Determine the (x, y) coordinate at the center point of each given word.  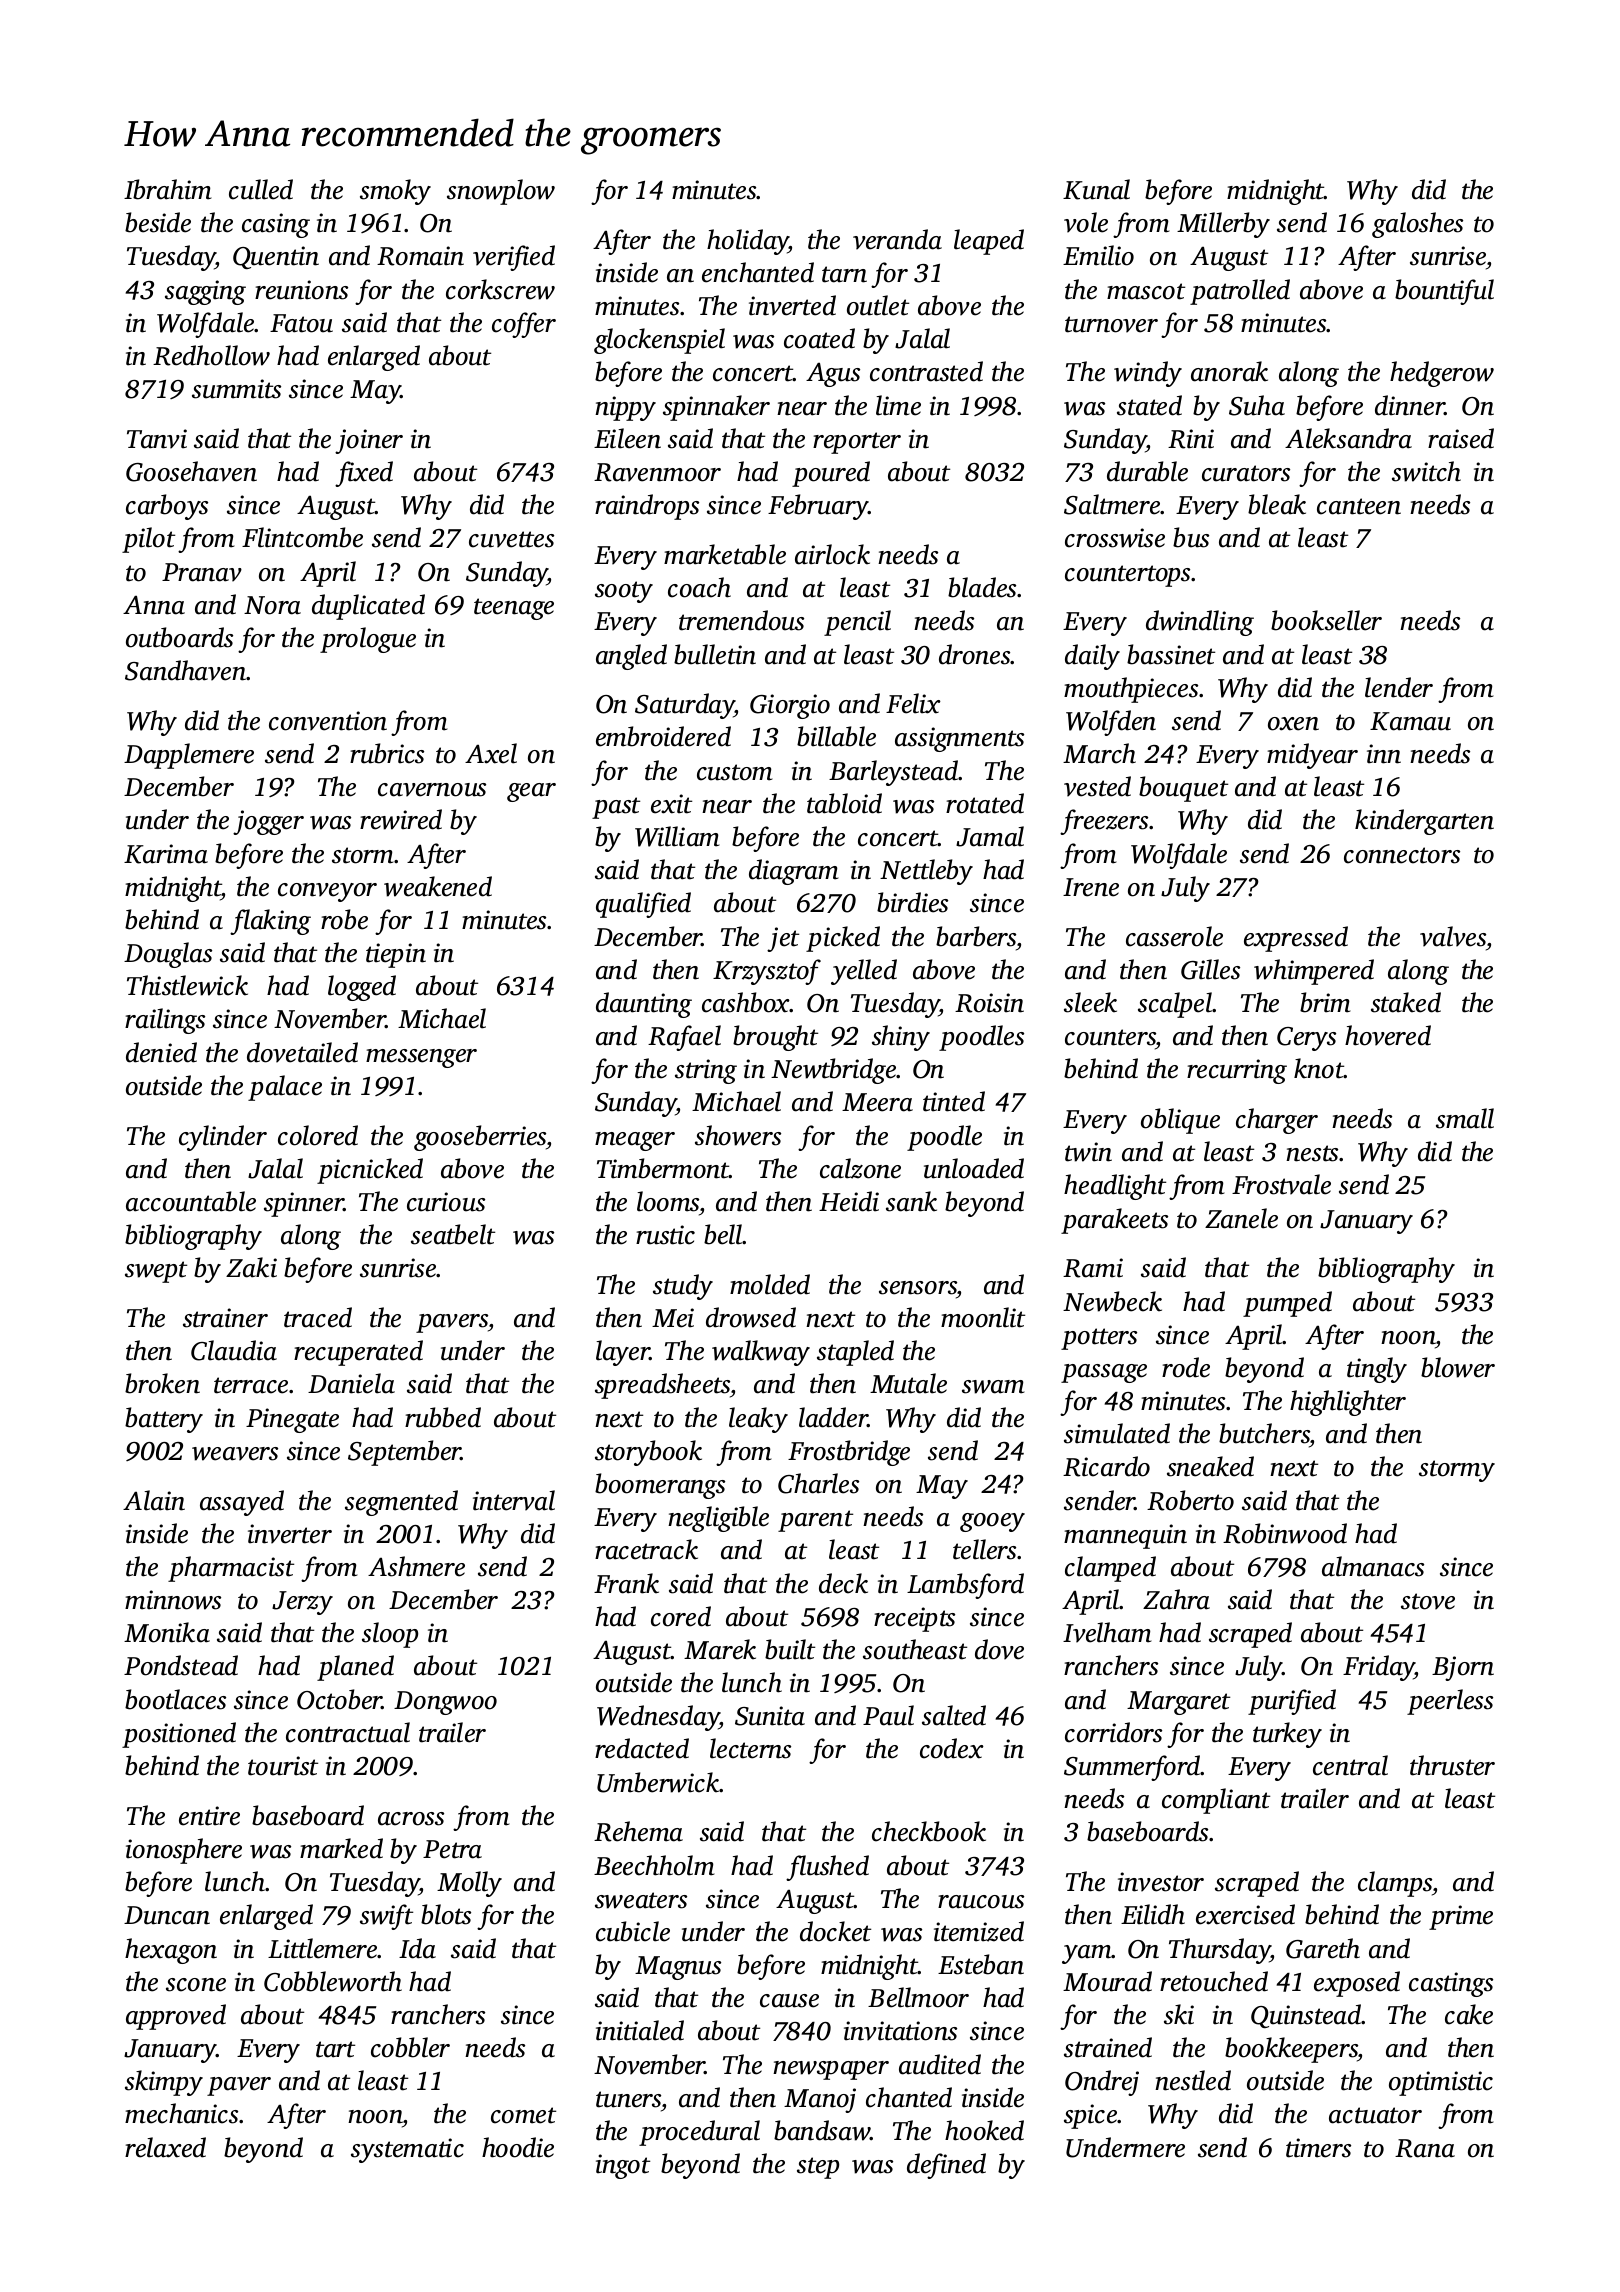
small (1465, 1118)
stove (1428, 1601)
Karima (166, 854)
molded (770, 1284)
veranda (897, 239)
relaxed (165, 2147)
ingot (623, 2166)
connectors (1402, 855)
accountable (191, 1201)
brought (775, 1038)
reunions (301, 290)
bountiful (1444, 292)
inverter (290, 1534)
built (790, 1649)
